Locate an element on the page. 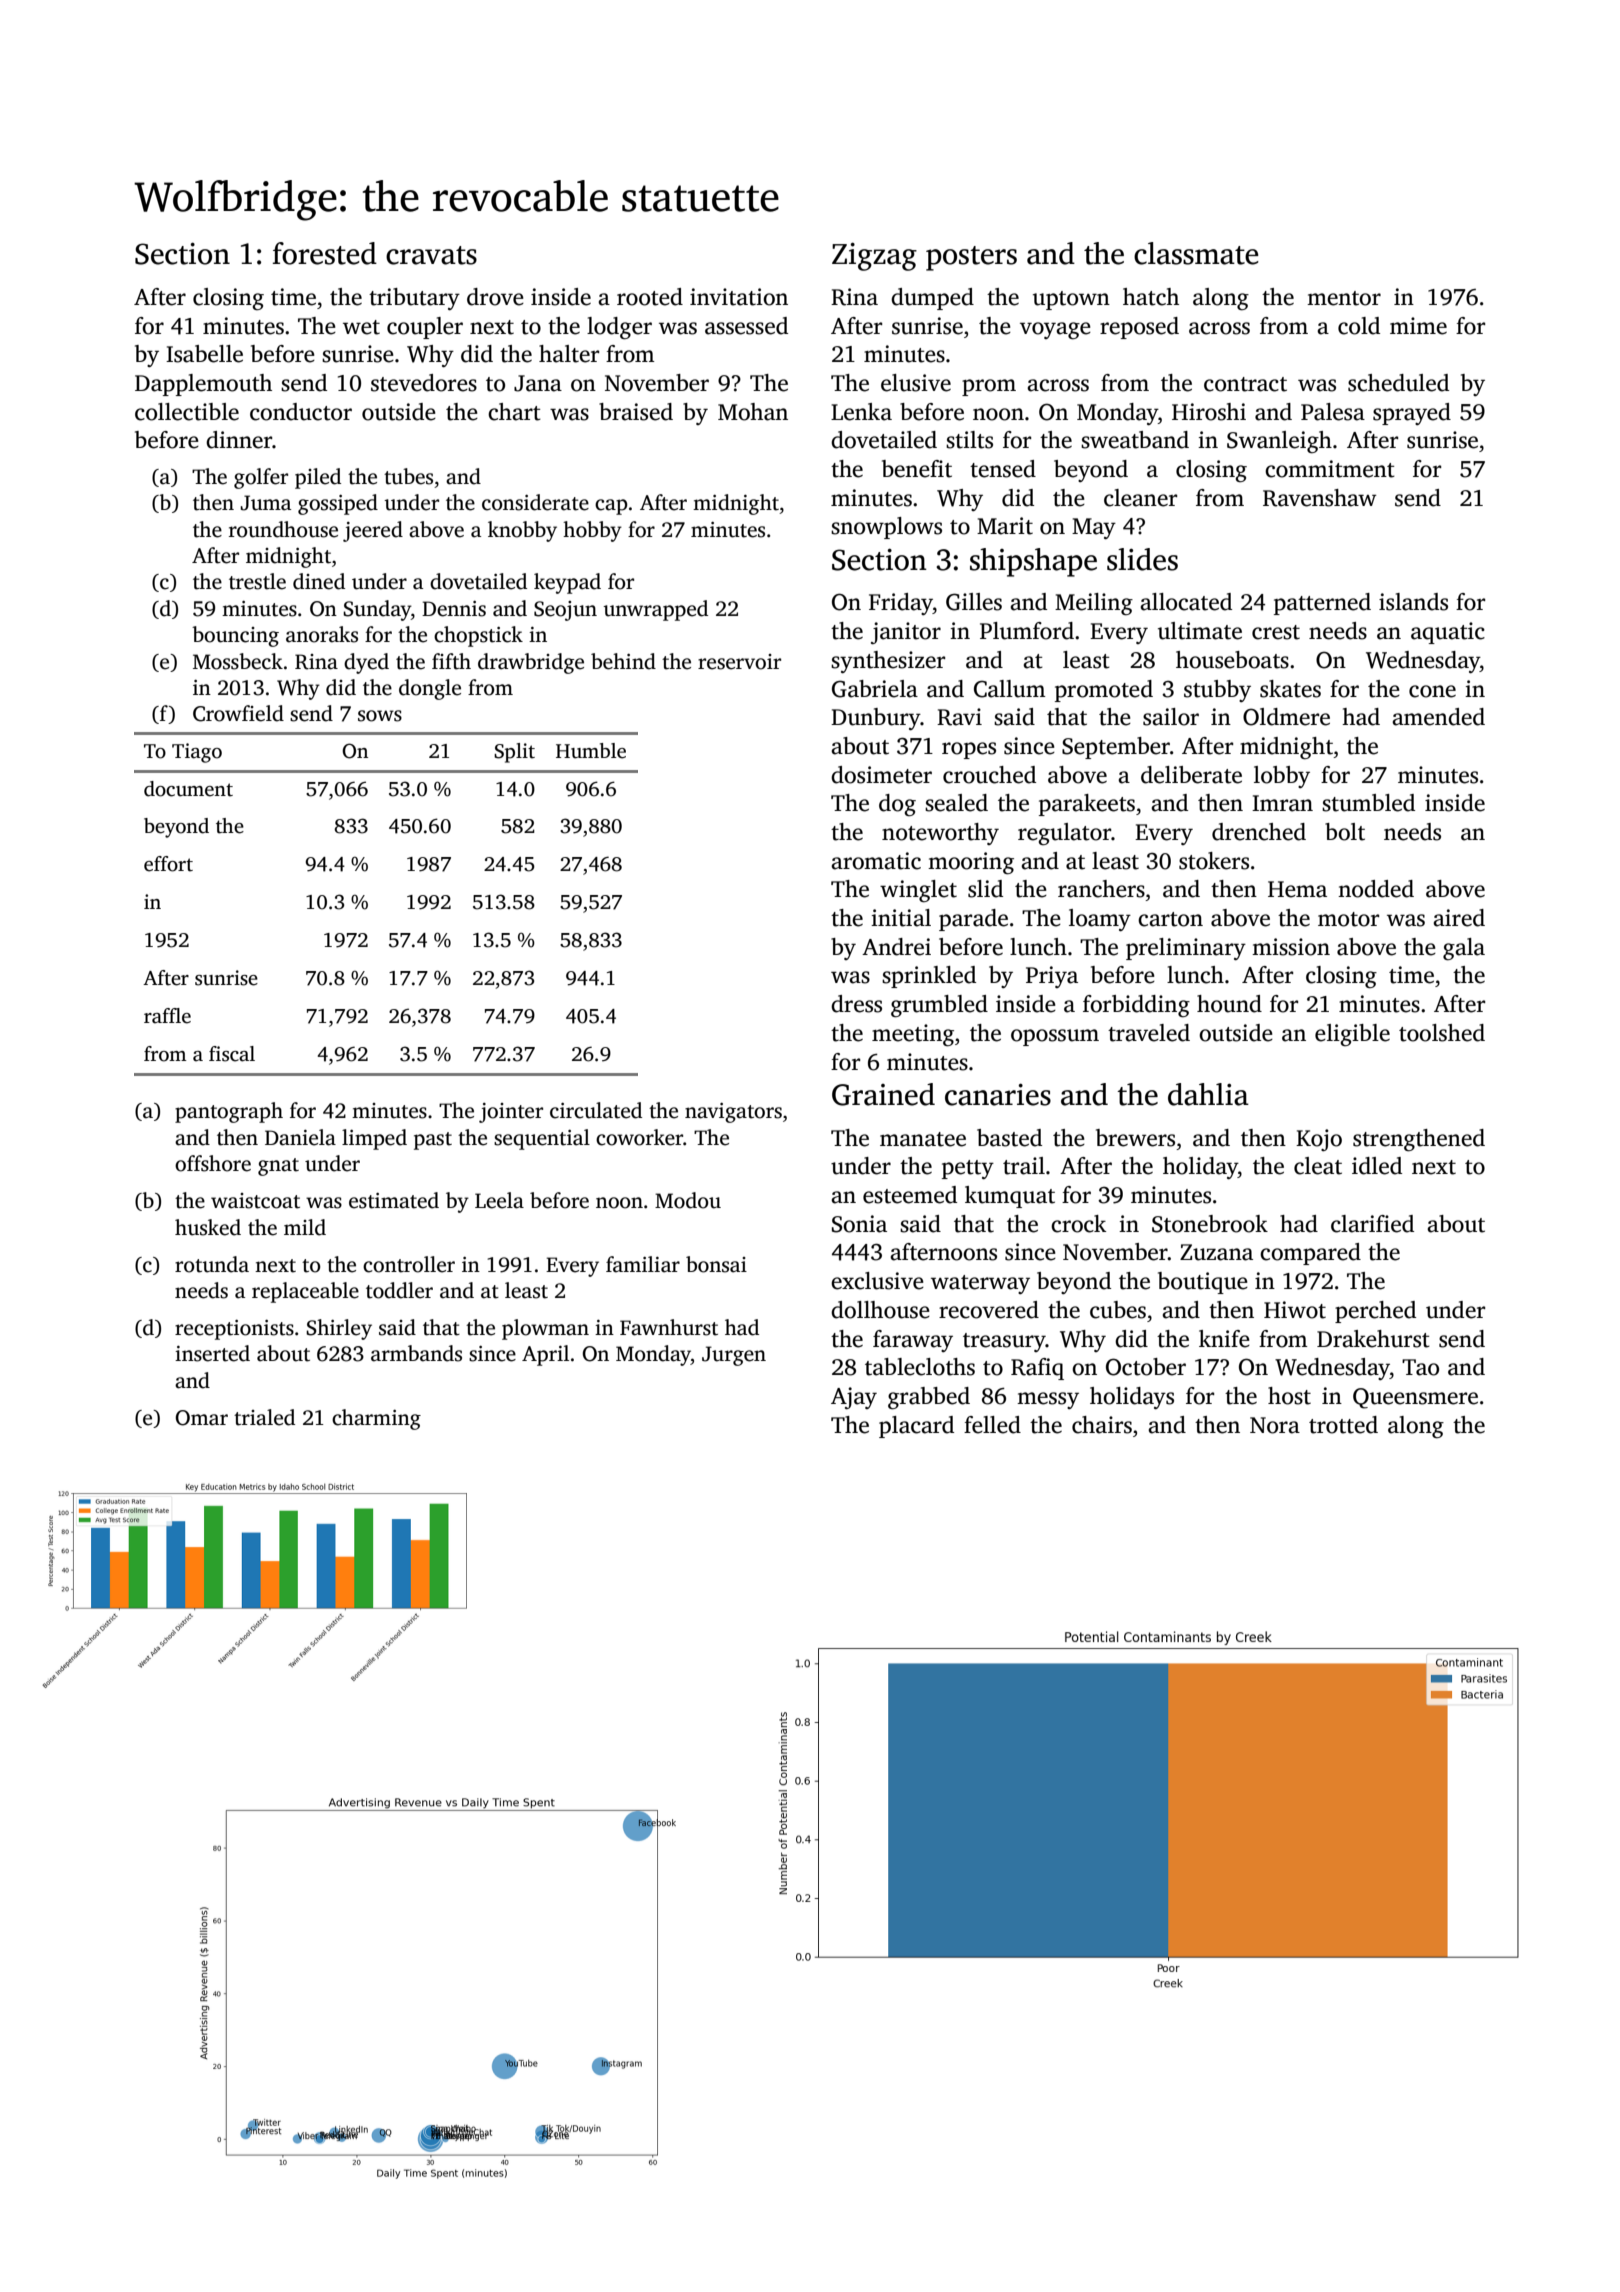 The width and height of the image is (1620, 2292). circulated is located at coordinates (596, 1110).
